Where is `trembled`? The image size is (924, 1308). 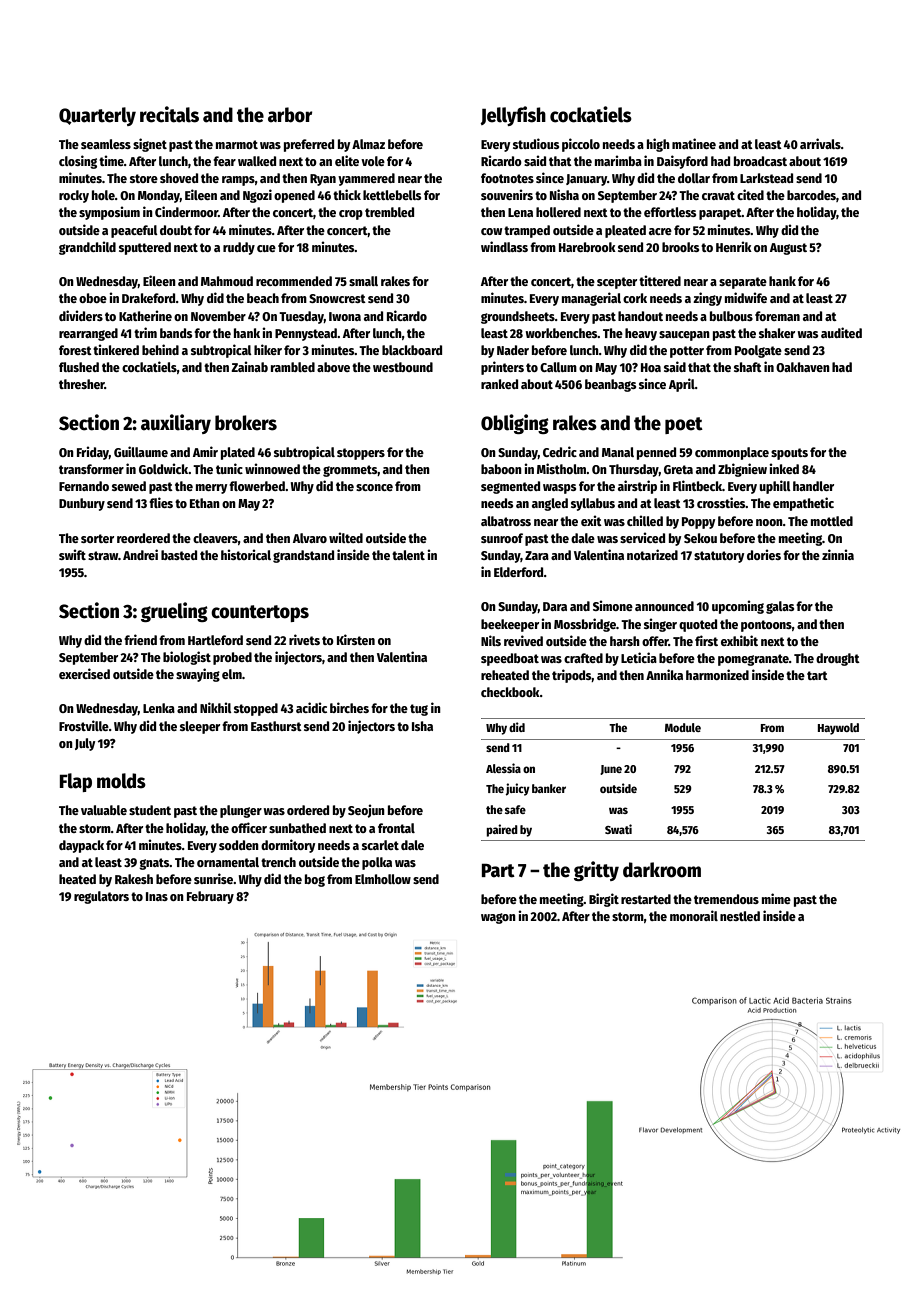 trembled is located at coordinates (389, 212).
